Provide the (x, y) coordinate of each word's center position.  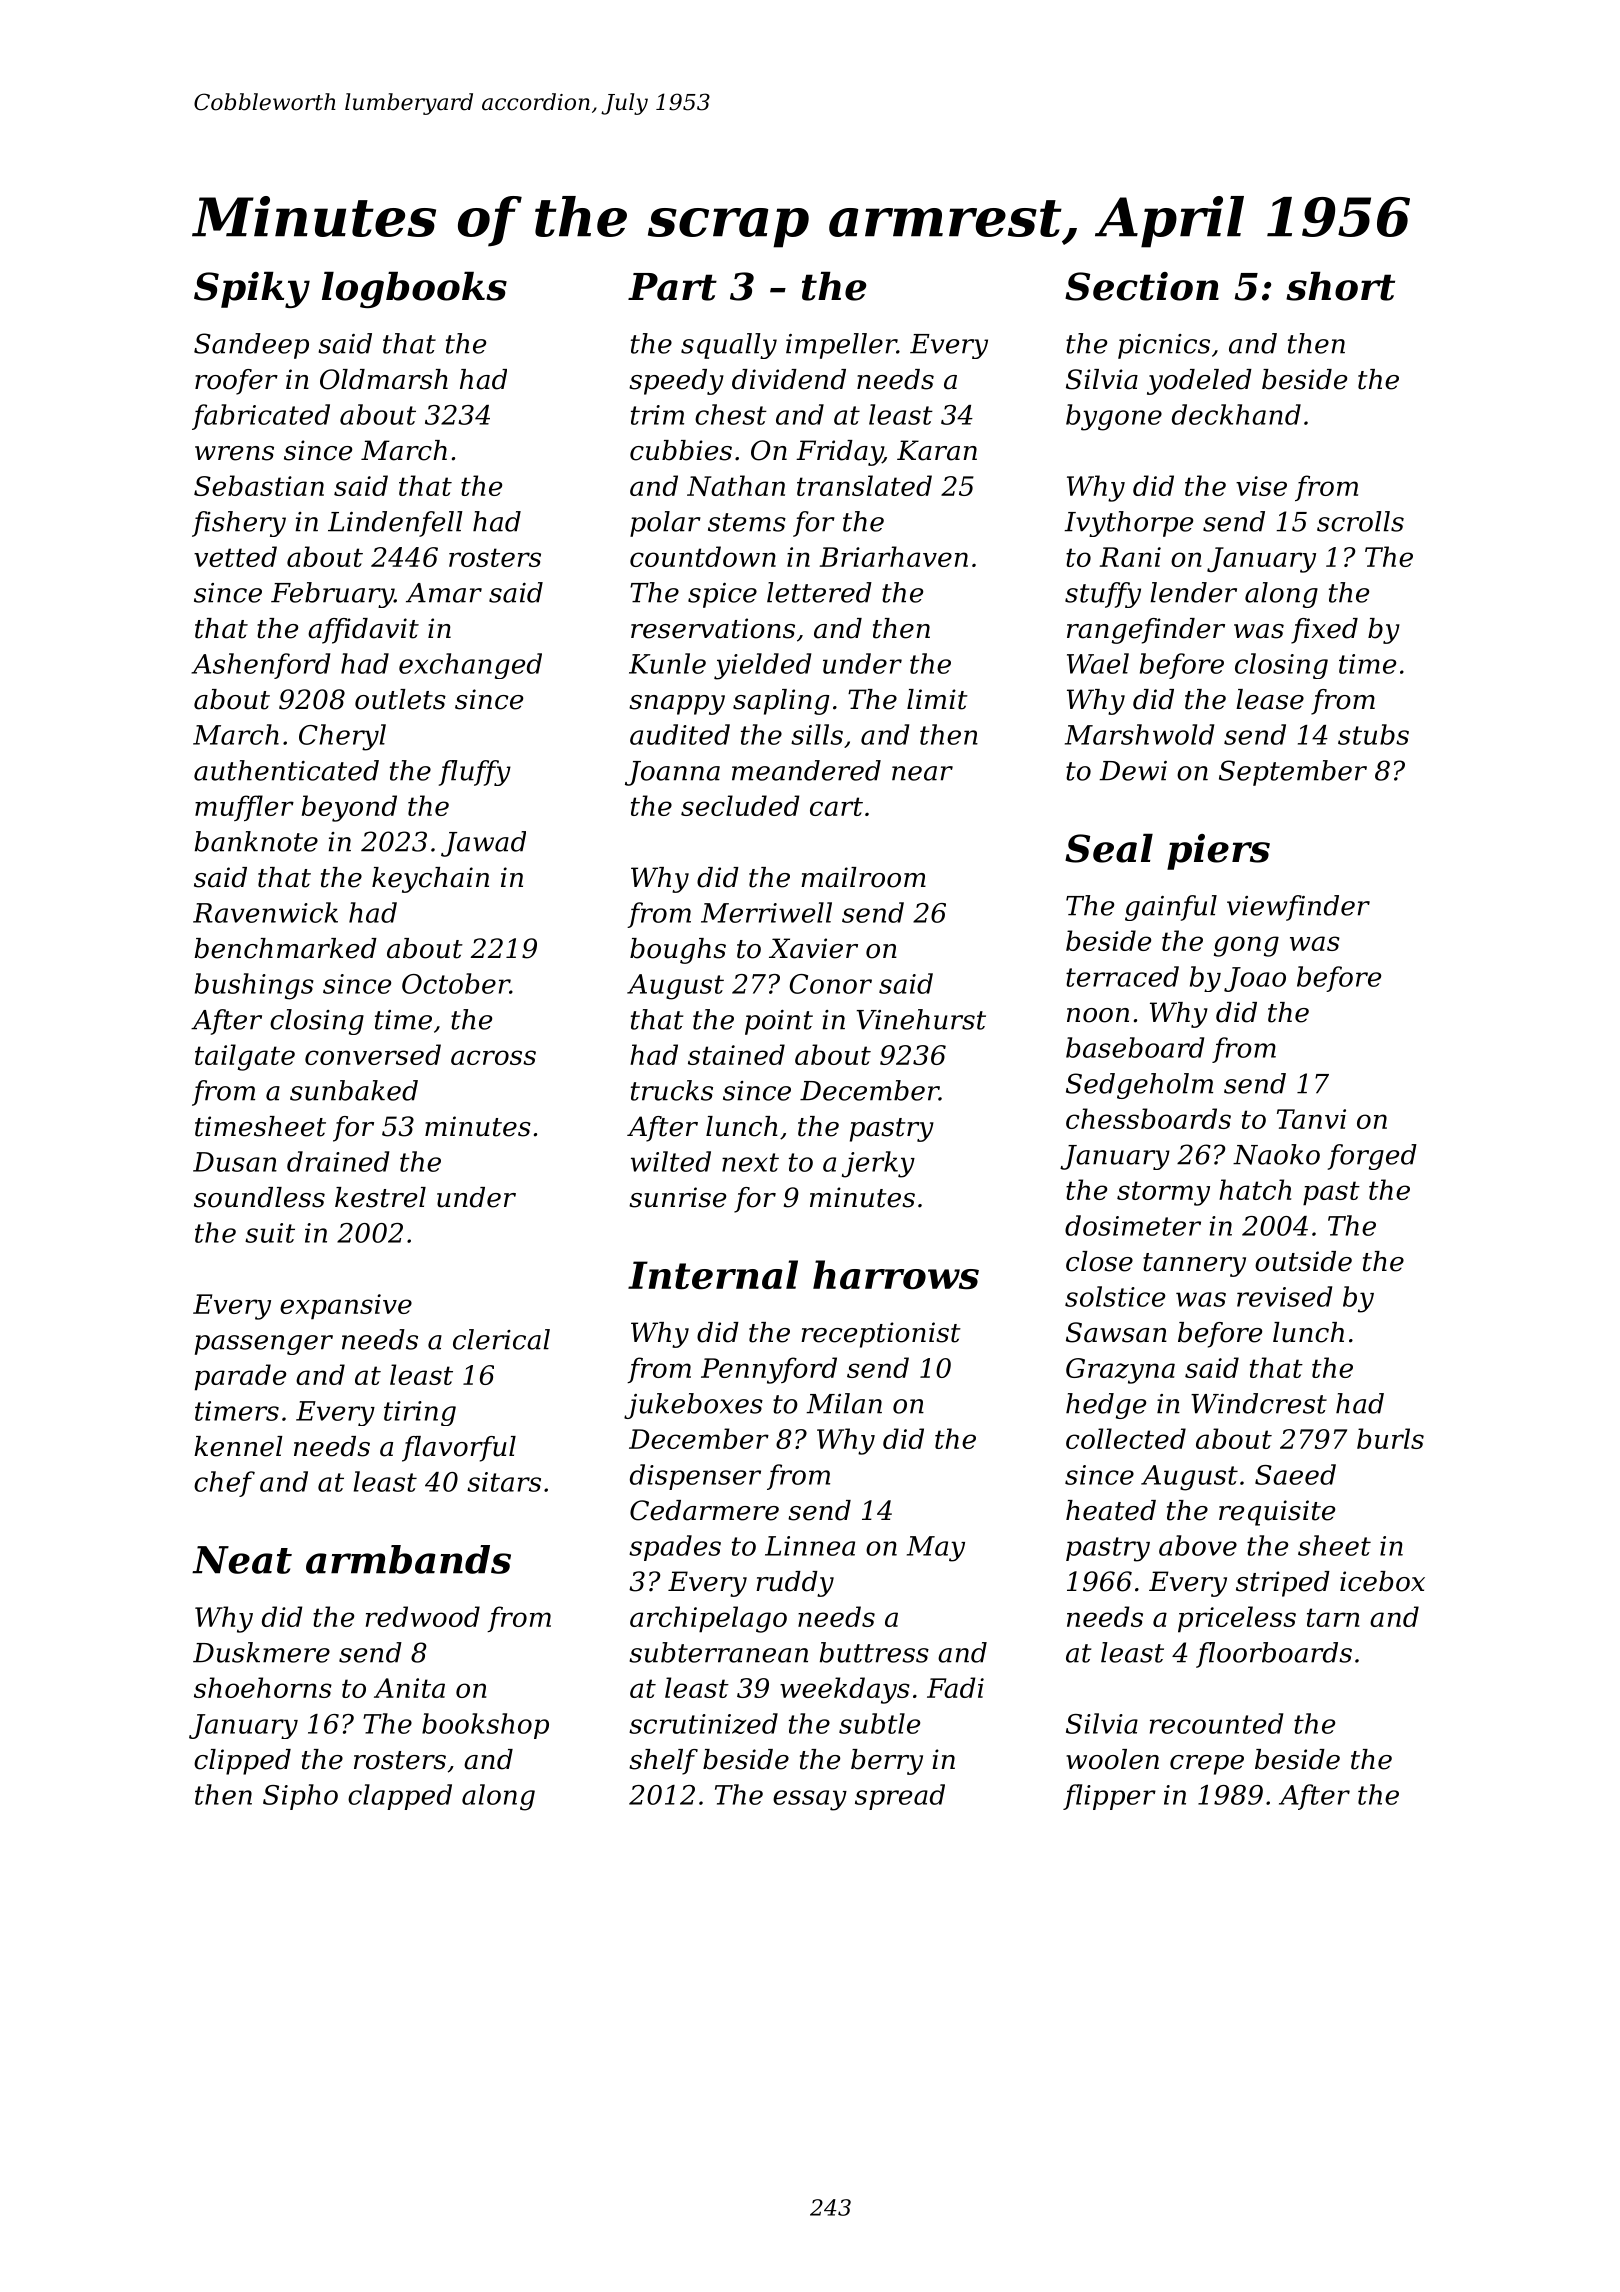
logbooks (414, 290)
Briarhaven (893, 556)
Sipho (300, 1797)
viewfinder (1298, 908)
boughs (678, 951)
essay (810, 1800)
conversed (373, 1054)
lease (1270, 699)
